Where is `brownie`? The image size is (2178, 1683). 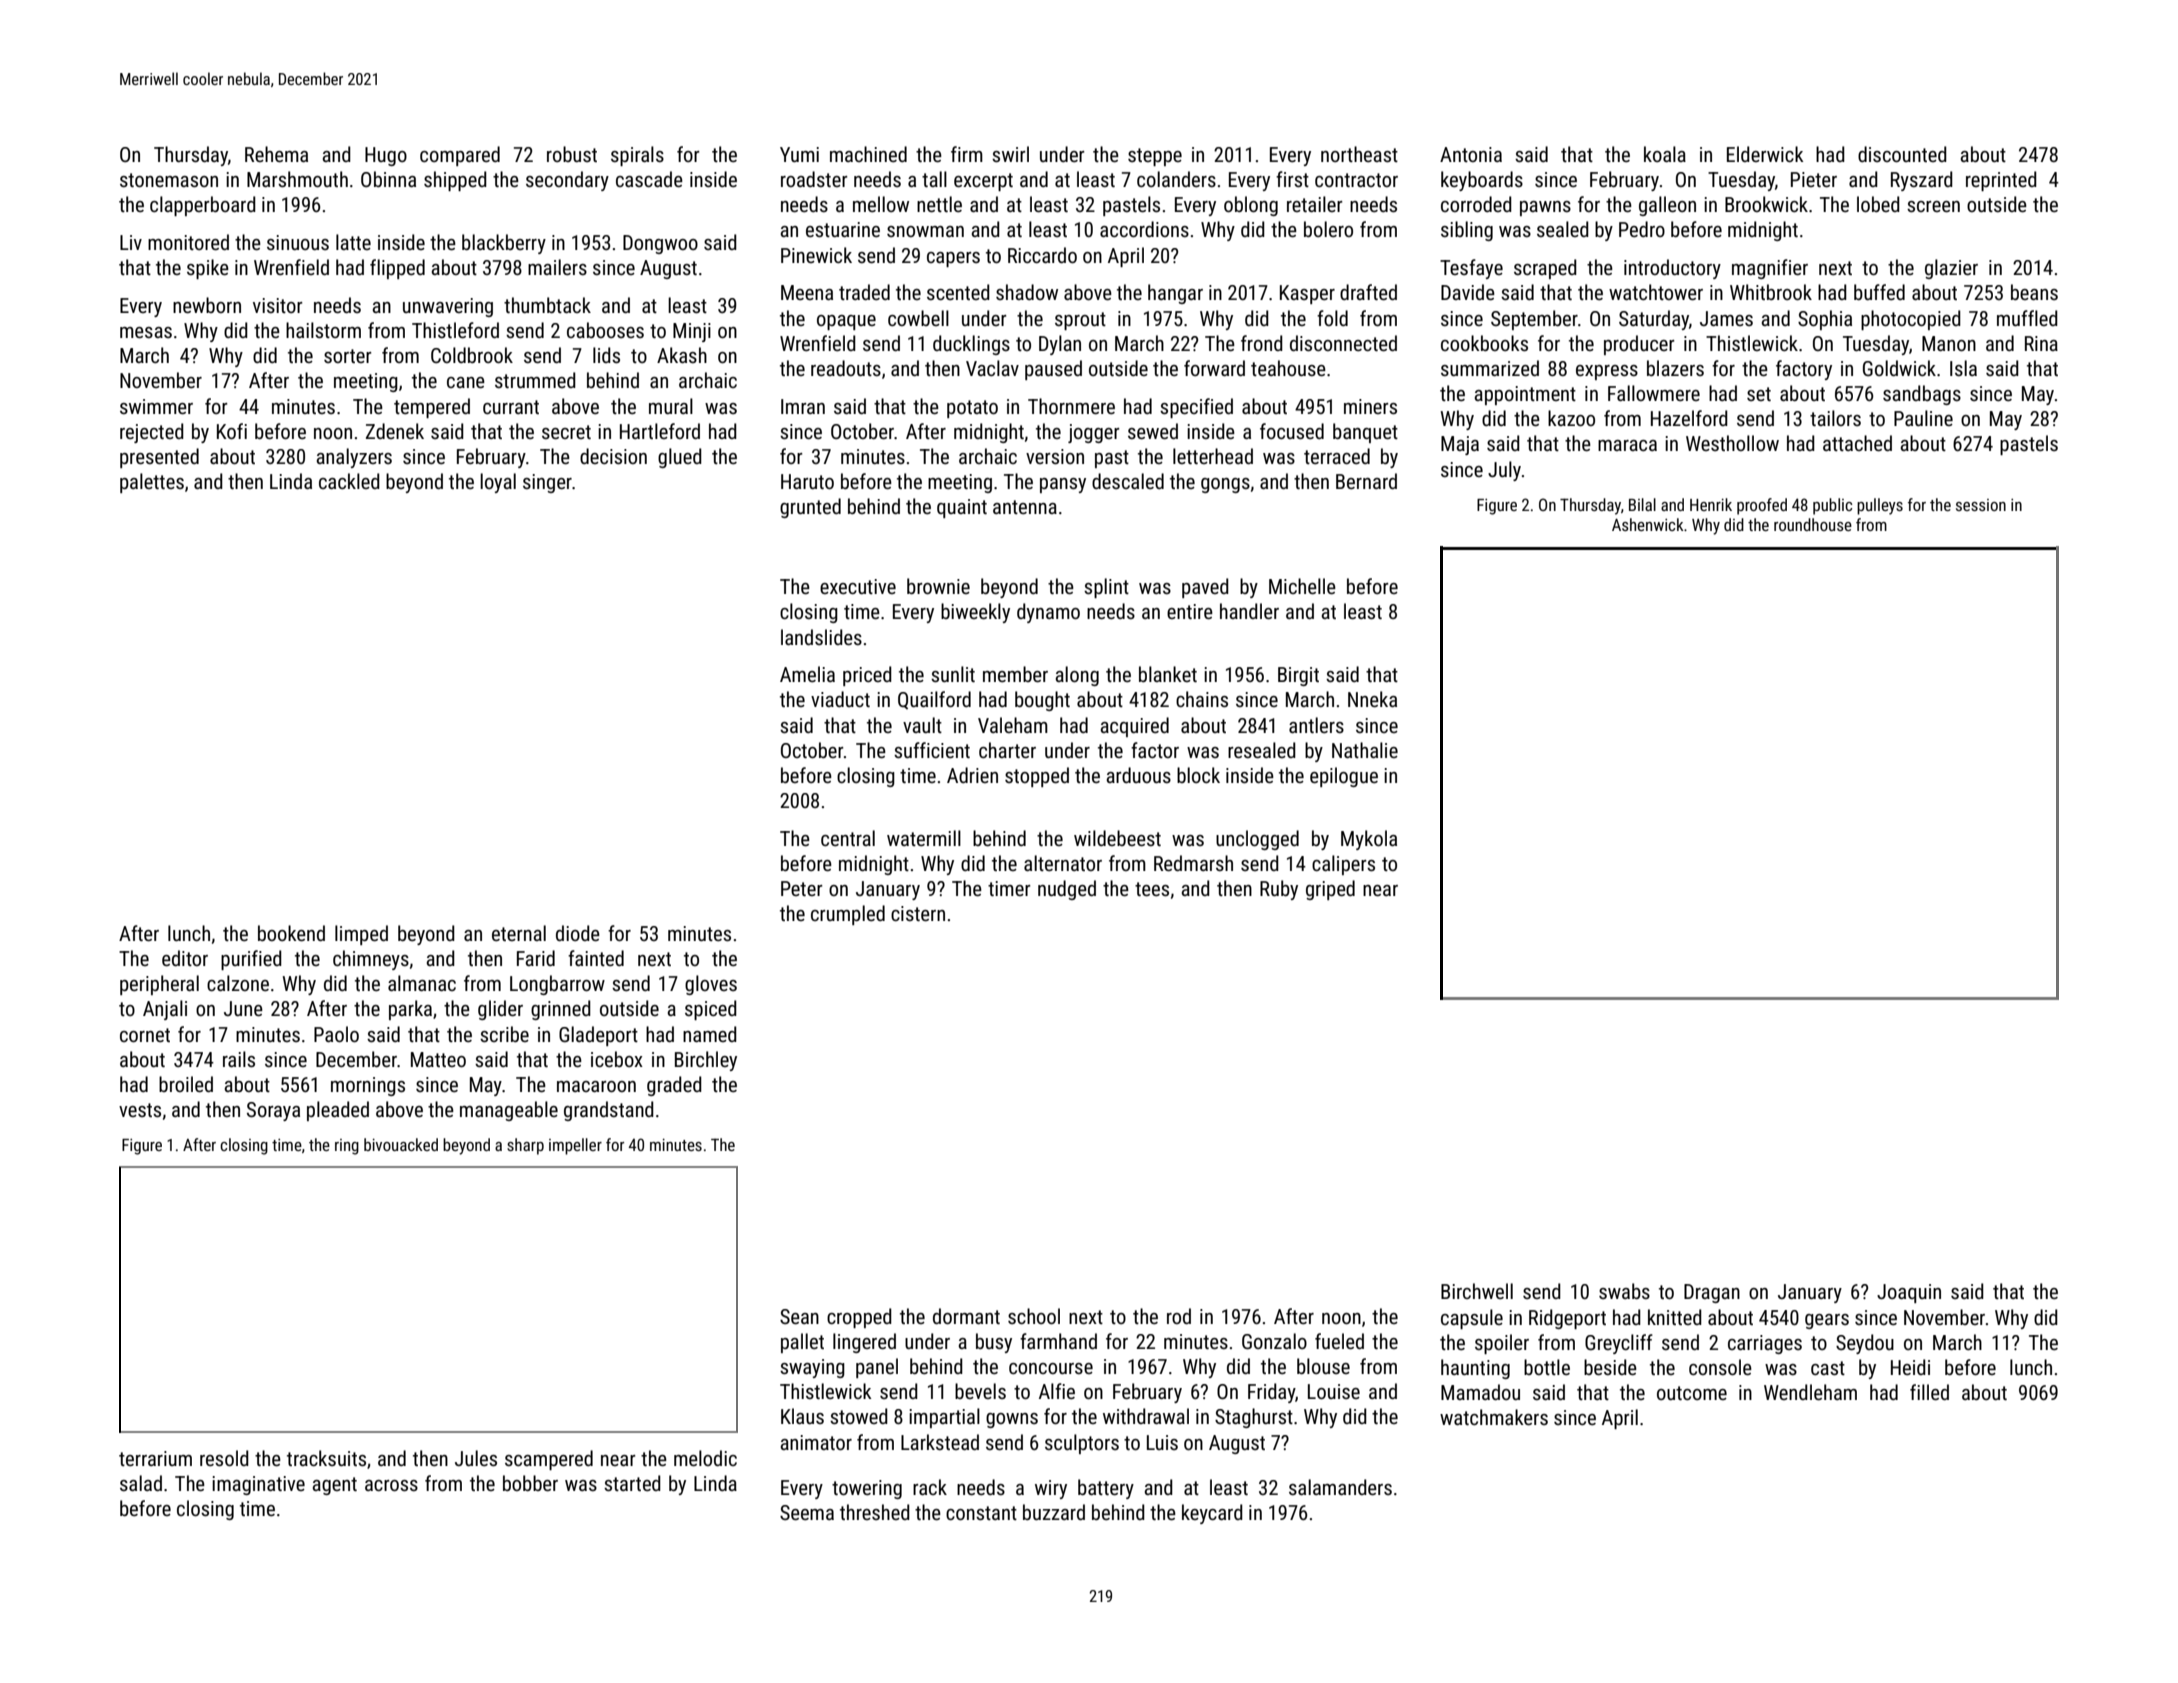
brownie is located at coordinates (938, 586).
